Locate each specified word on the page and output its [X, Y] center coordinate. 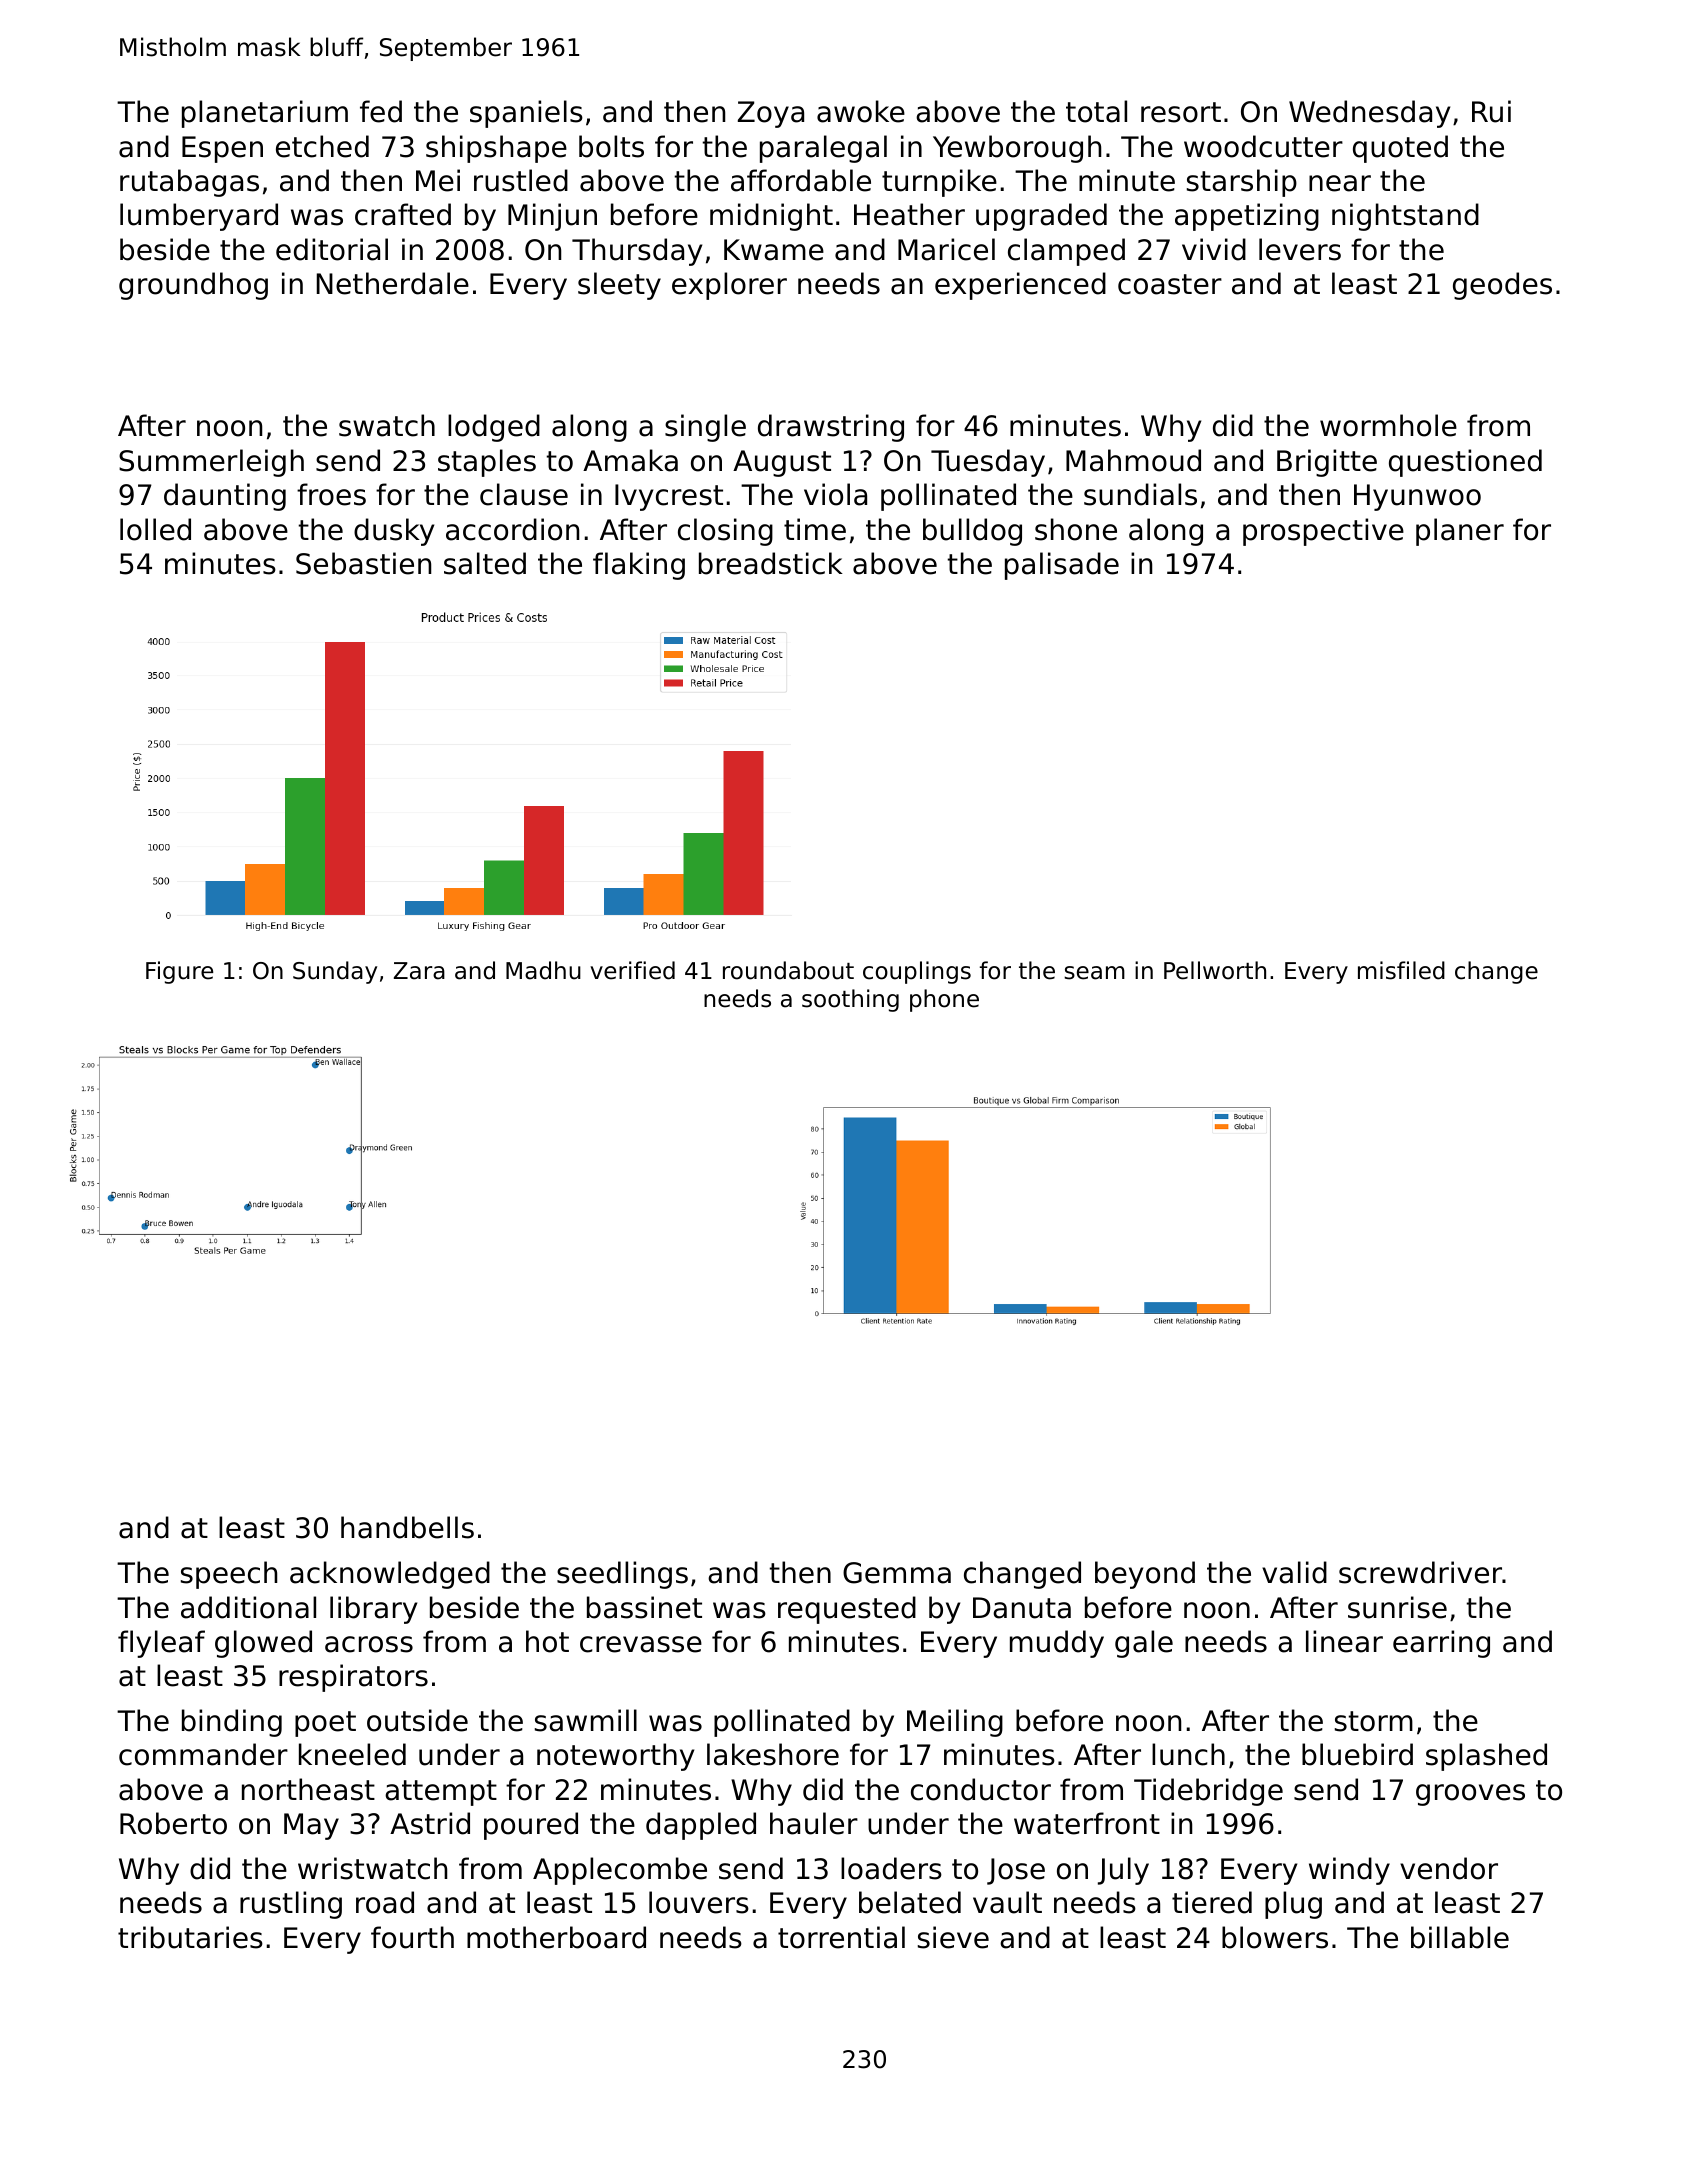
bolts [611, 146]
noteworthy [615, 1757]
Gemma [897, 1573]
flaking [639, 566]
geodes [1502, 286]
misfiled [1401, 970]
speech [229, 1575]
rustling [291, 1905]
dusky [394, 532]
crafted [403, 214]
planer [1460, 532]
